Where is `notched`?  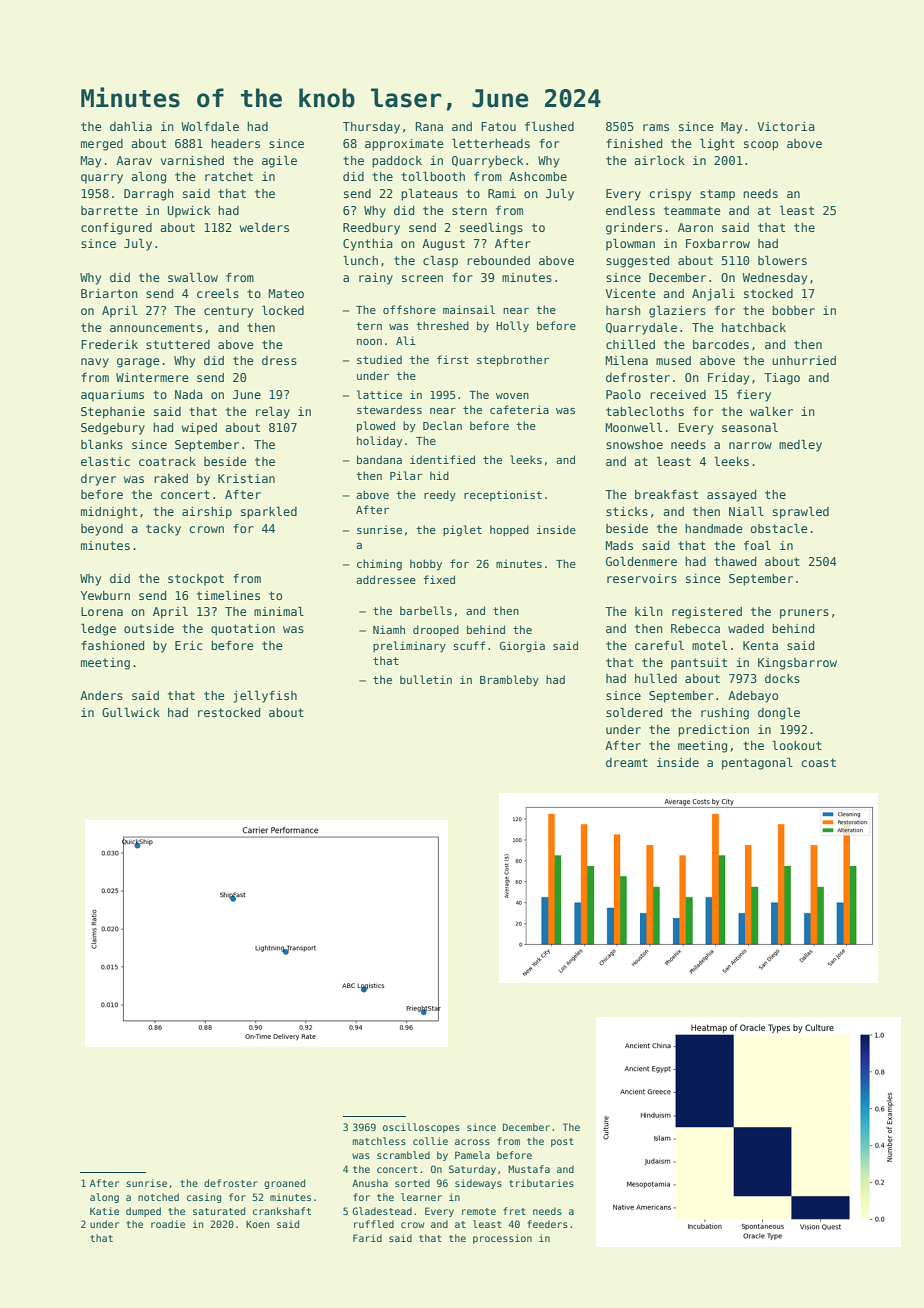 notched is located at coordinates (158, 1197).
